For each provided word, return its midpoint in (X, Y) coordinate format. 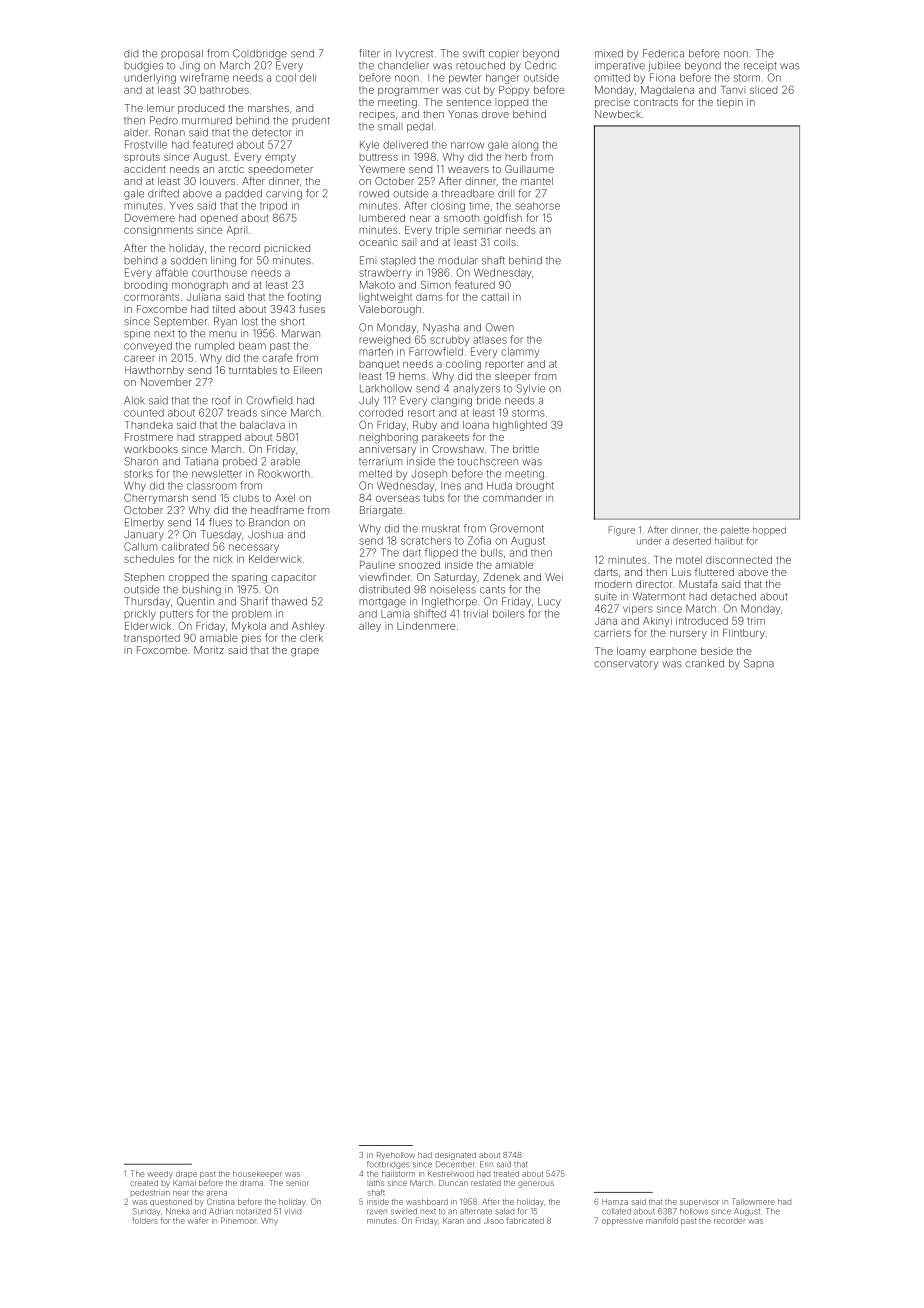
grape (305, 652)
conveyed (148, 347)
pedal (420, 127)
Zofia (479, 540)
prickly (140, 615)
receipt (760, 66)
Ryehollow (396, 1156)
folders (145, 1220)
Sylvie (530, 389)
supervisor (699, 1203)
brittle (526, 449)
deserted (692, 541)
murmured (207, 120)
